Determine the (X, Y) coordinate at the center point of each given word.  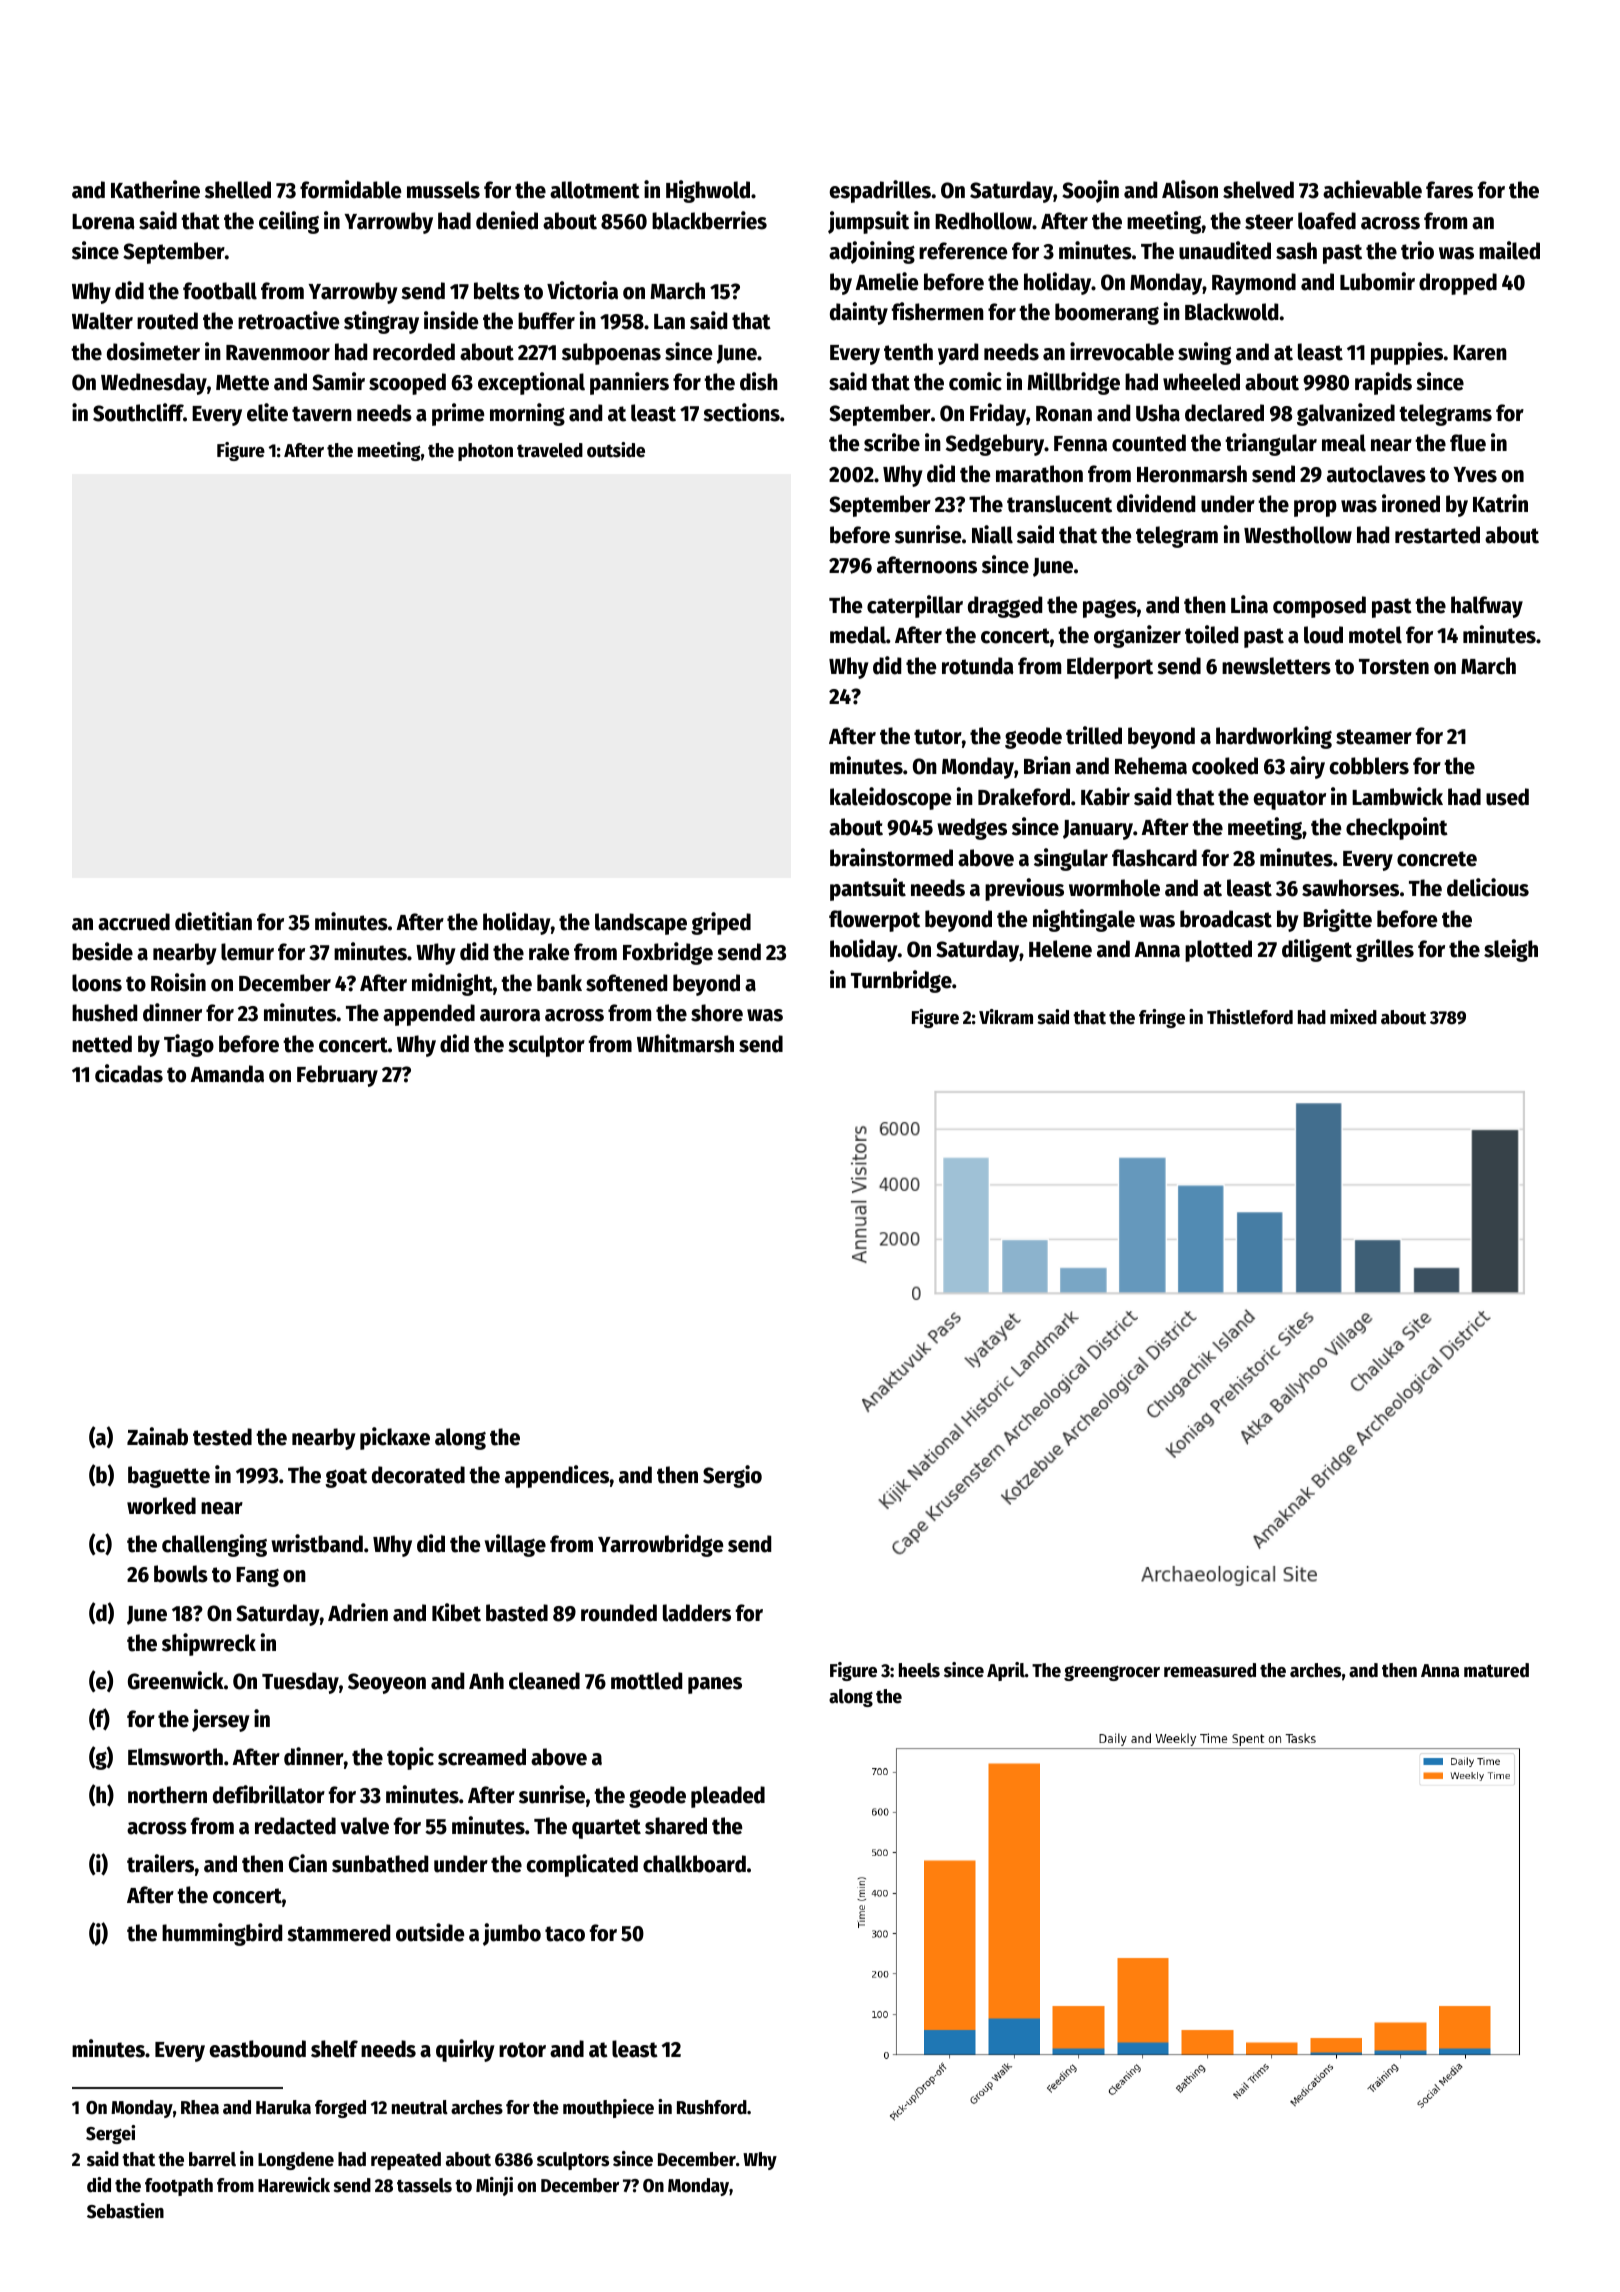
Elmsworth (175, 1757)
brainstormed (891, 857)
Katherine (155, 189)
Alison (1190, 189)
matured (1496, 1670)
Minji (494, 2186)
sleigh (1511, 950)
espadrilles (880, 191)
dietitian (213, 921)
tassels (424, 2185)
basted (517, 1613)
